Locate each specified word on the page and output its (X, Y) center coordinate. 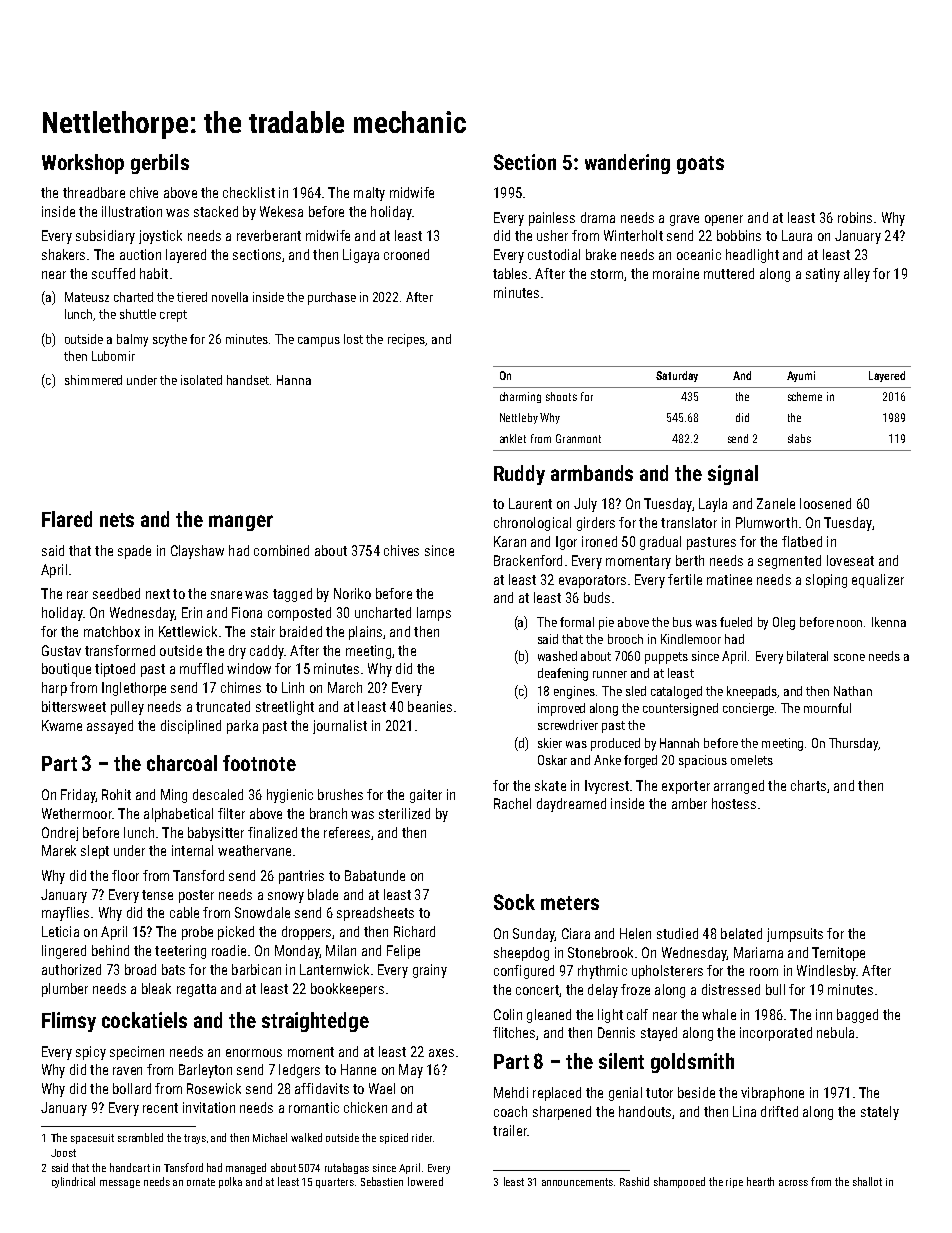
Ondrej (60, 834)
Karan (510, 541)
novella (230, 297)
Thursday (853, 744)
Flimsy (69, 1022)
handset (248, 380)
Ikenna (889, 622)
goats (700, 165)
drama (598, 217)
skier (550, 743)
